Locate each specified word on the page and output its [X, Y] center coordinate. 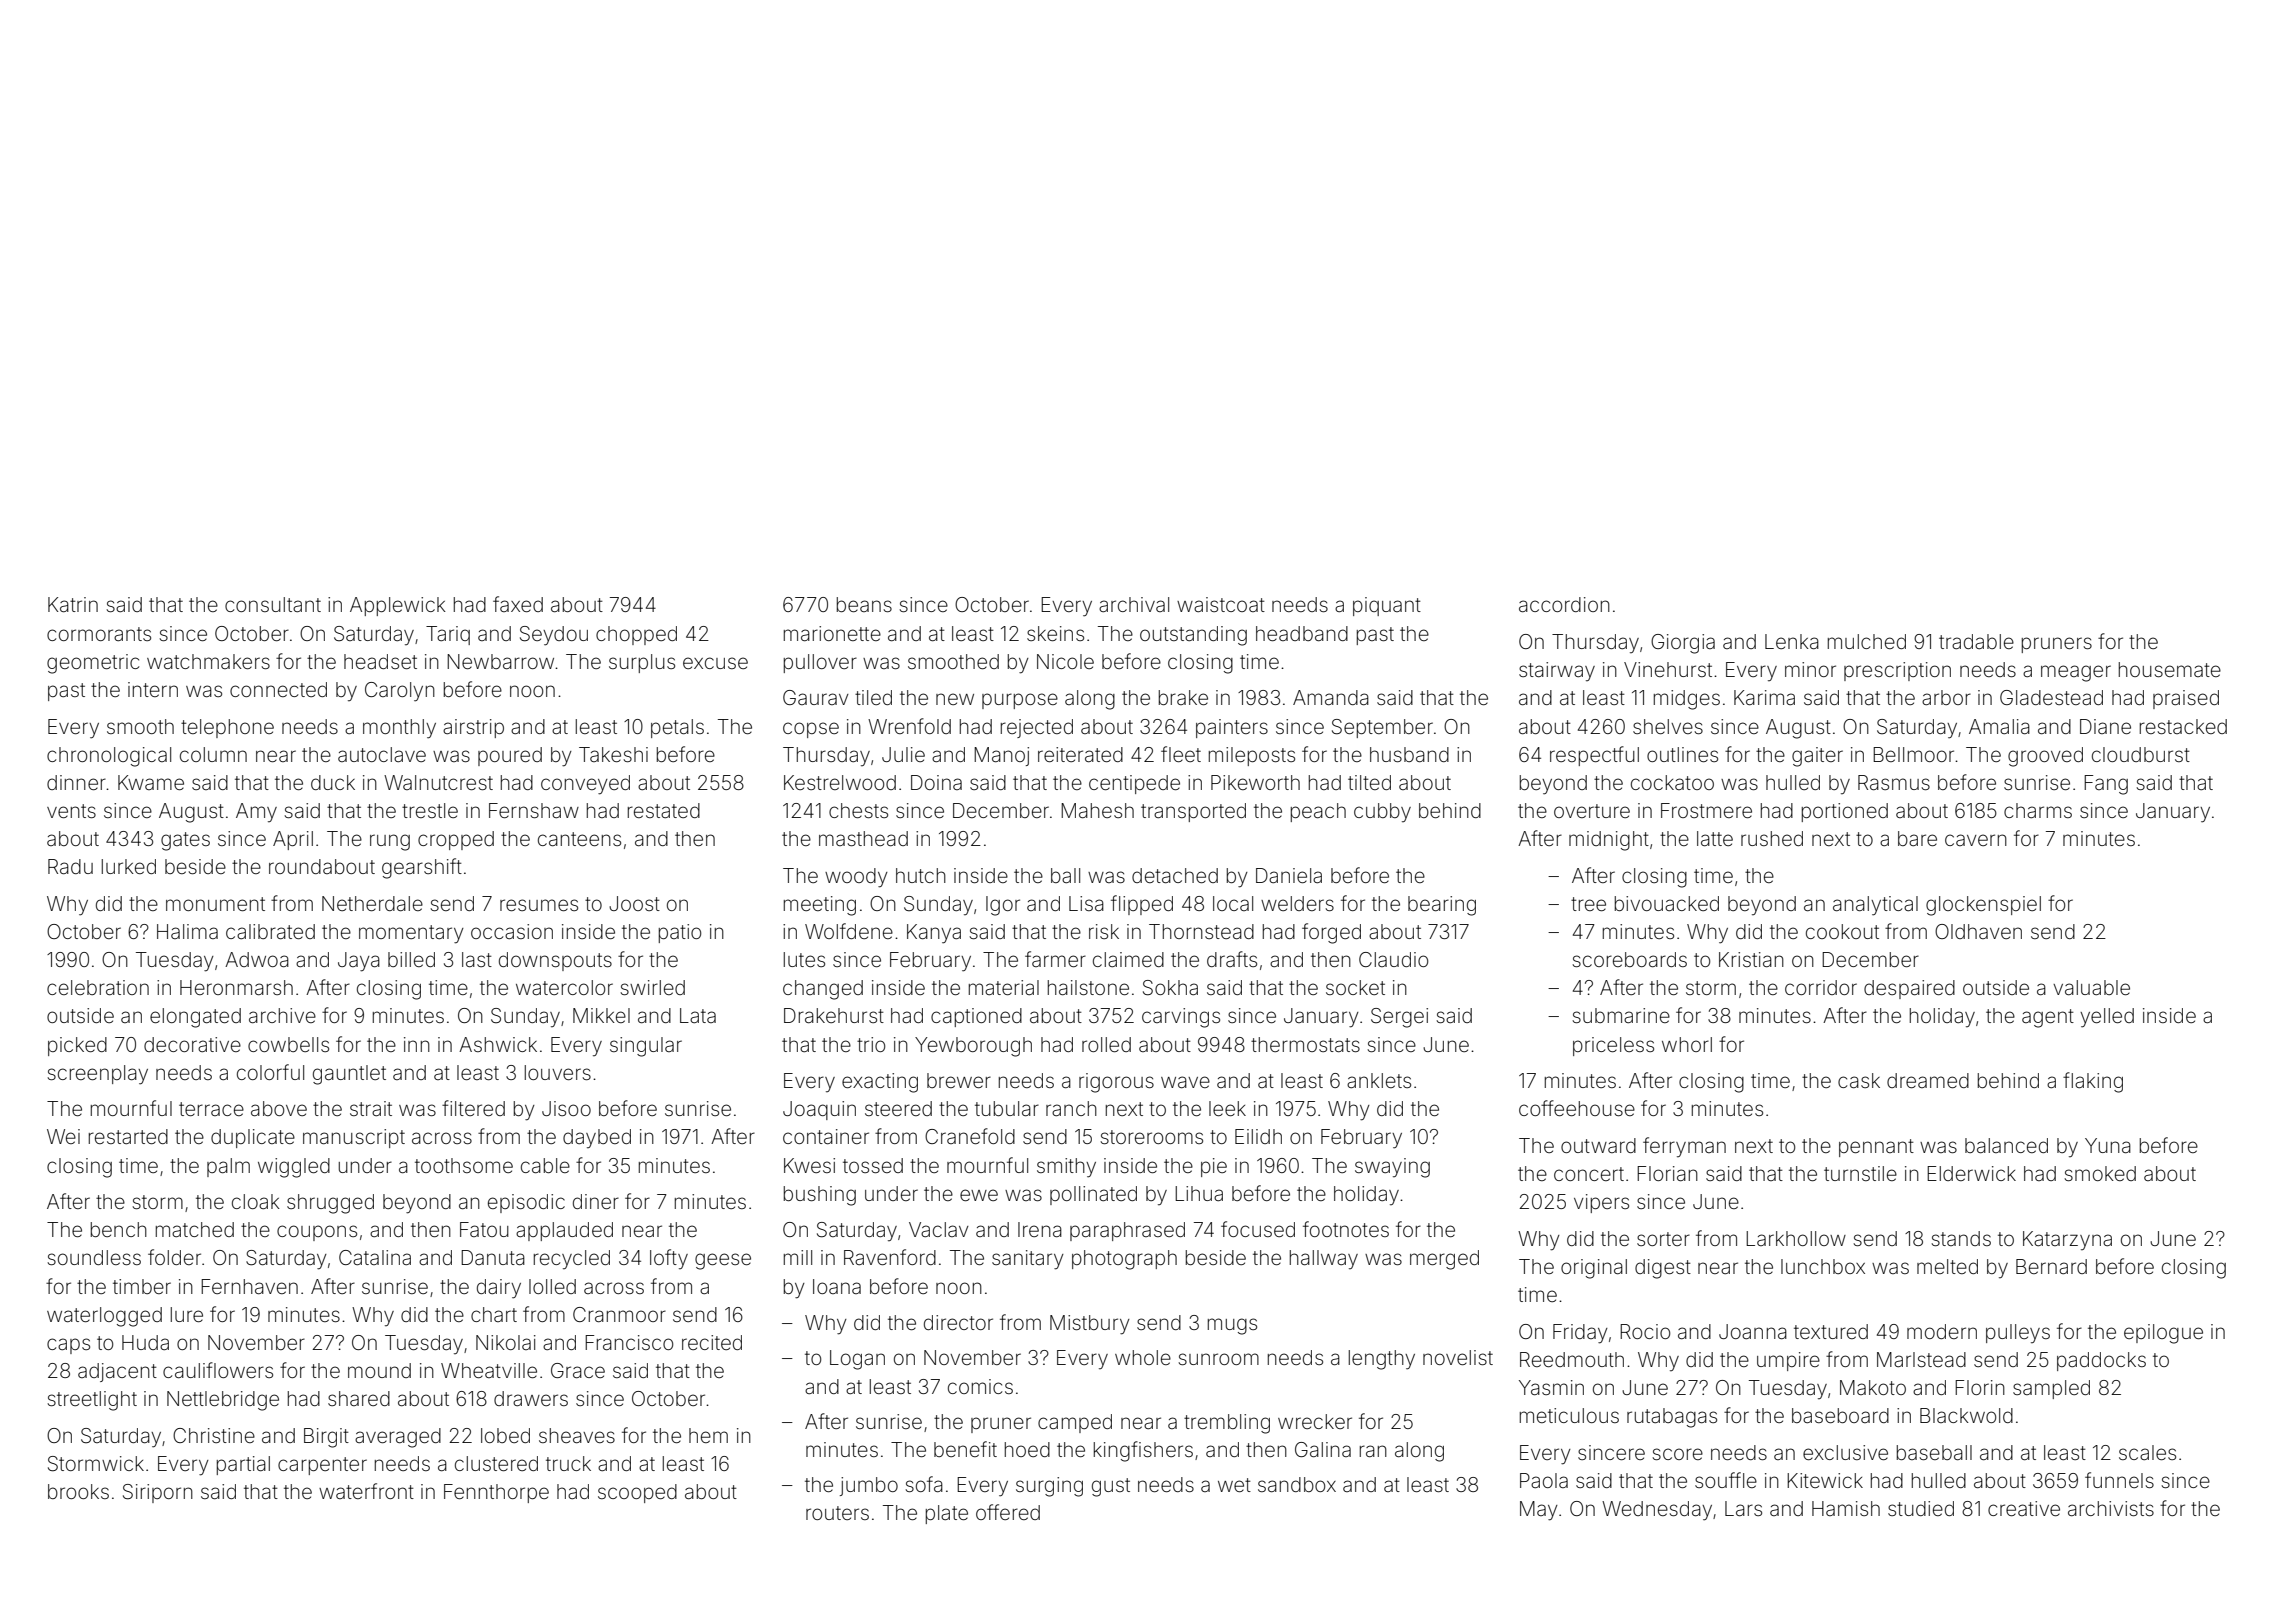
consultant [273, 604]
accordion [1564, 604]
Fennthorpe [496, 1493]
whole [1143, 1357]
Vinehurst [1668, 669]
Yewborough [973, 1047]
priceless [1613, 1046]
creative [2024, 1508]
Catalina [375, 1257]
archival [1134, 604]
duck [333, 782]
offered [1008, 1512]
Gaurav [816, 697]
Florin [1980, 1387]
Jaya [359, 962]
